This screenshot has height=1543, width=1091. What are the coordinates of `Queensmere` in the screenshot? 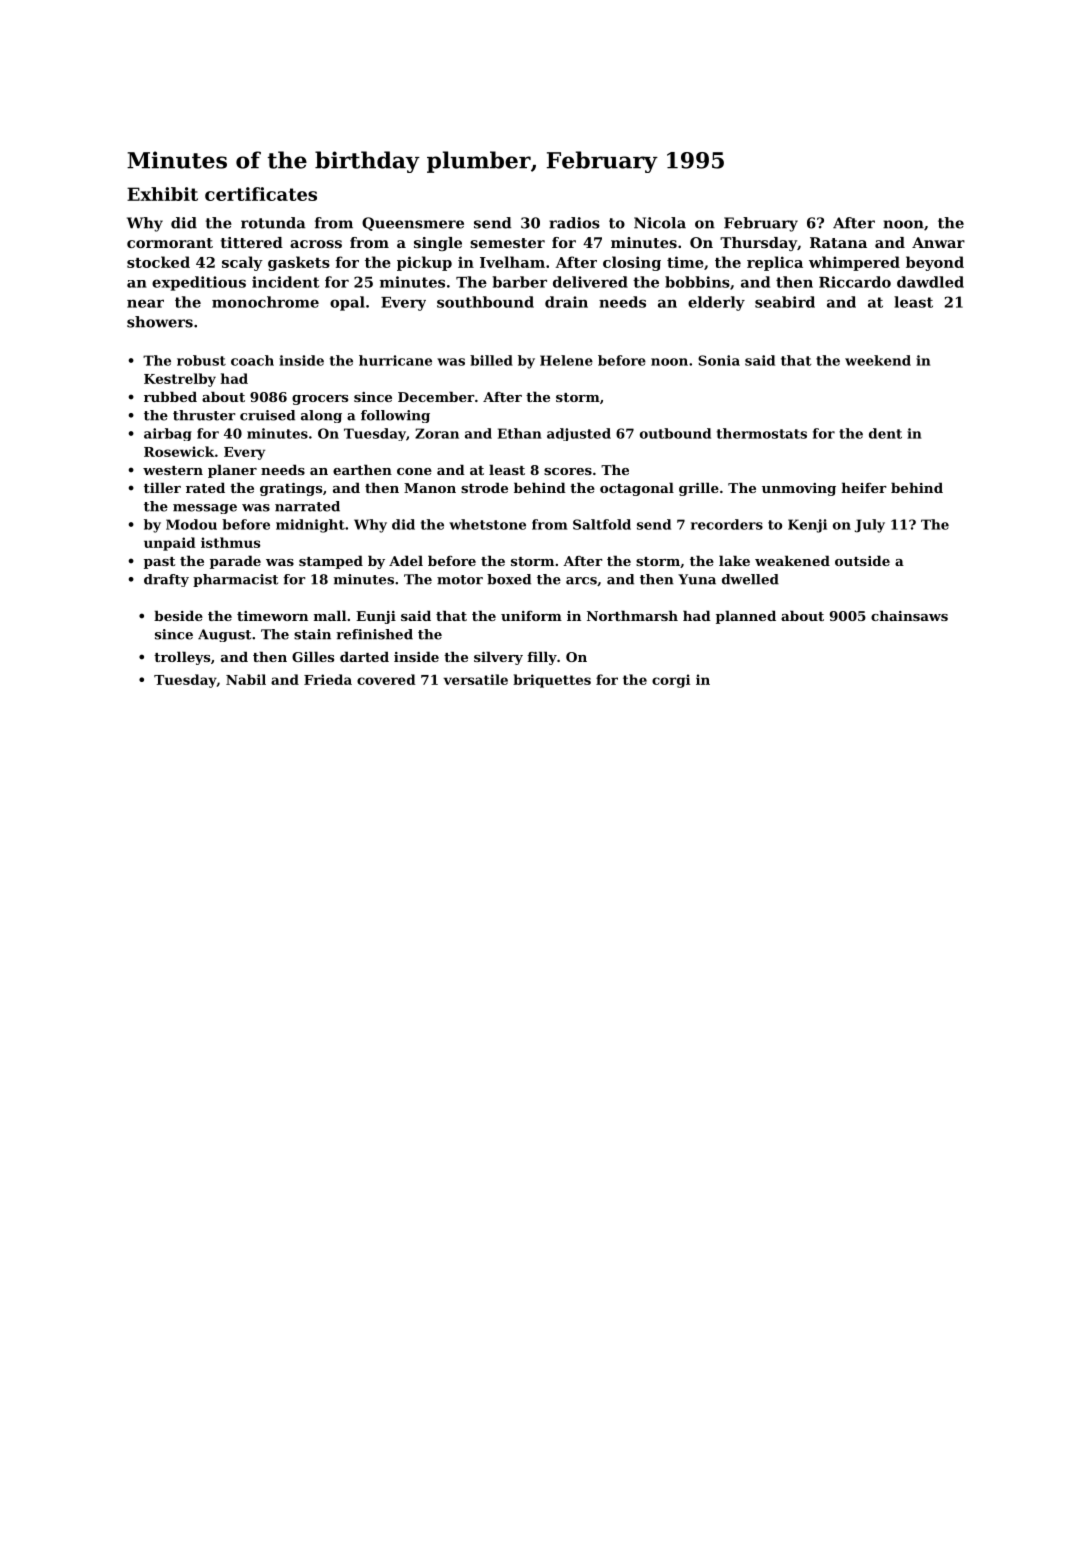 It's located at (413, 224).
